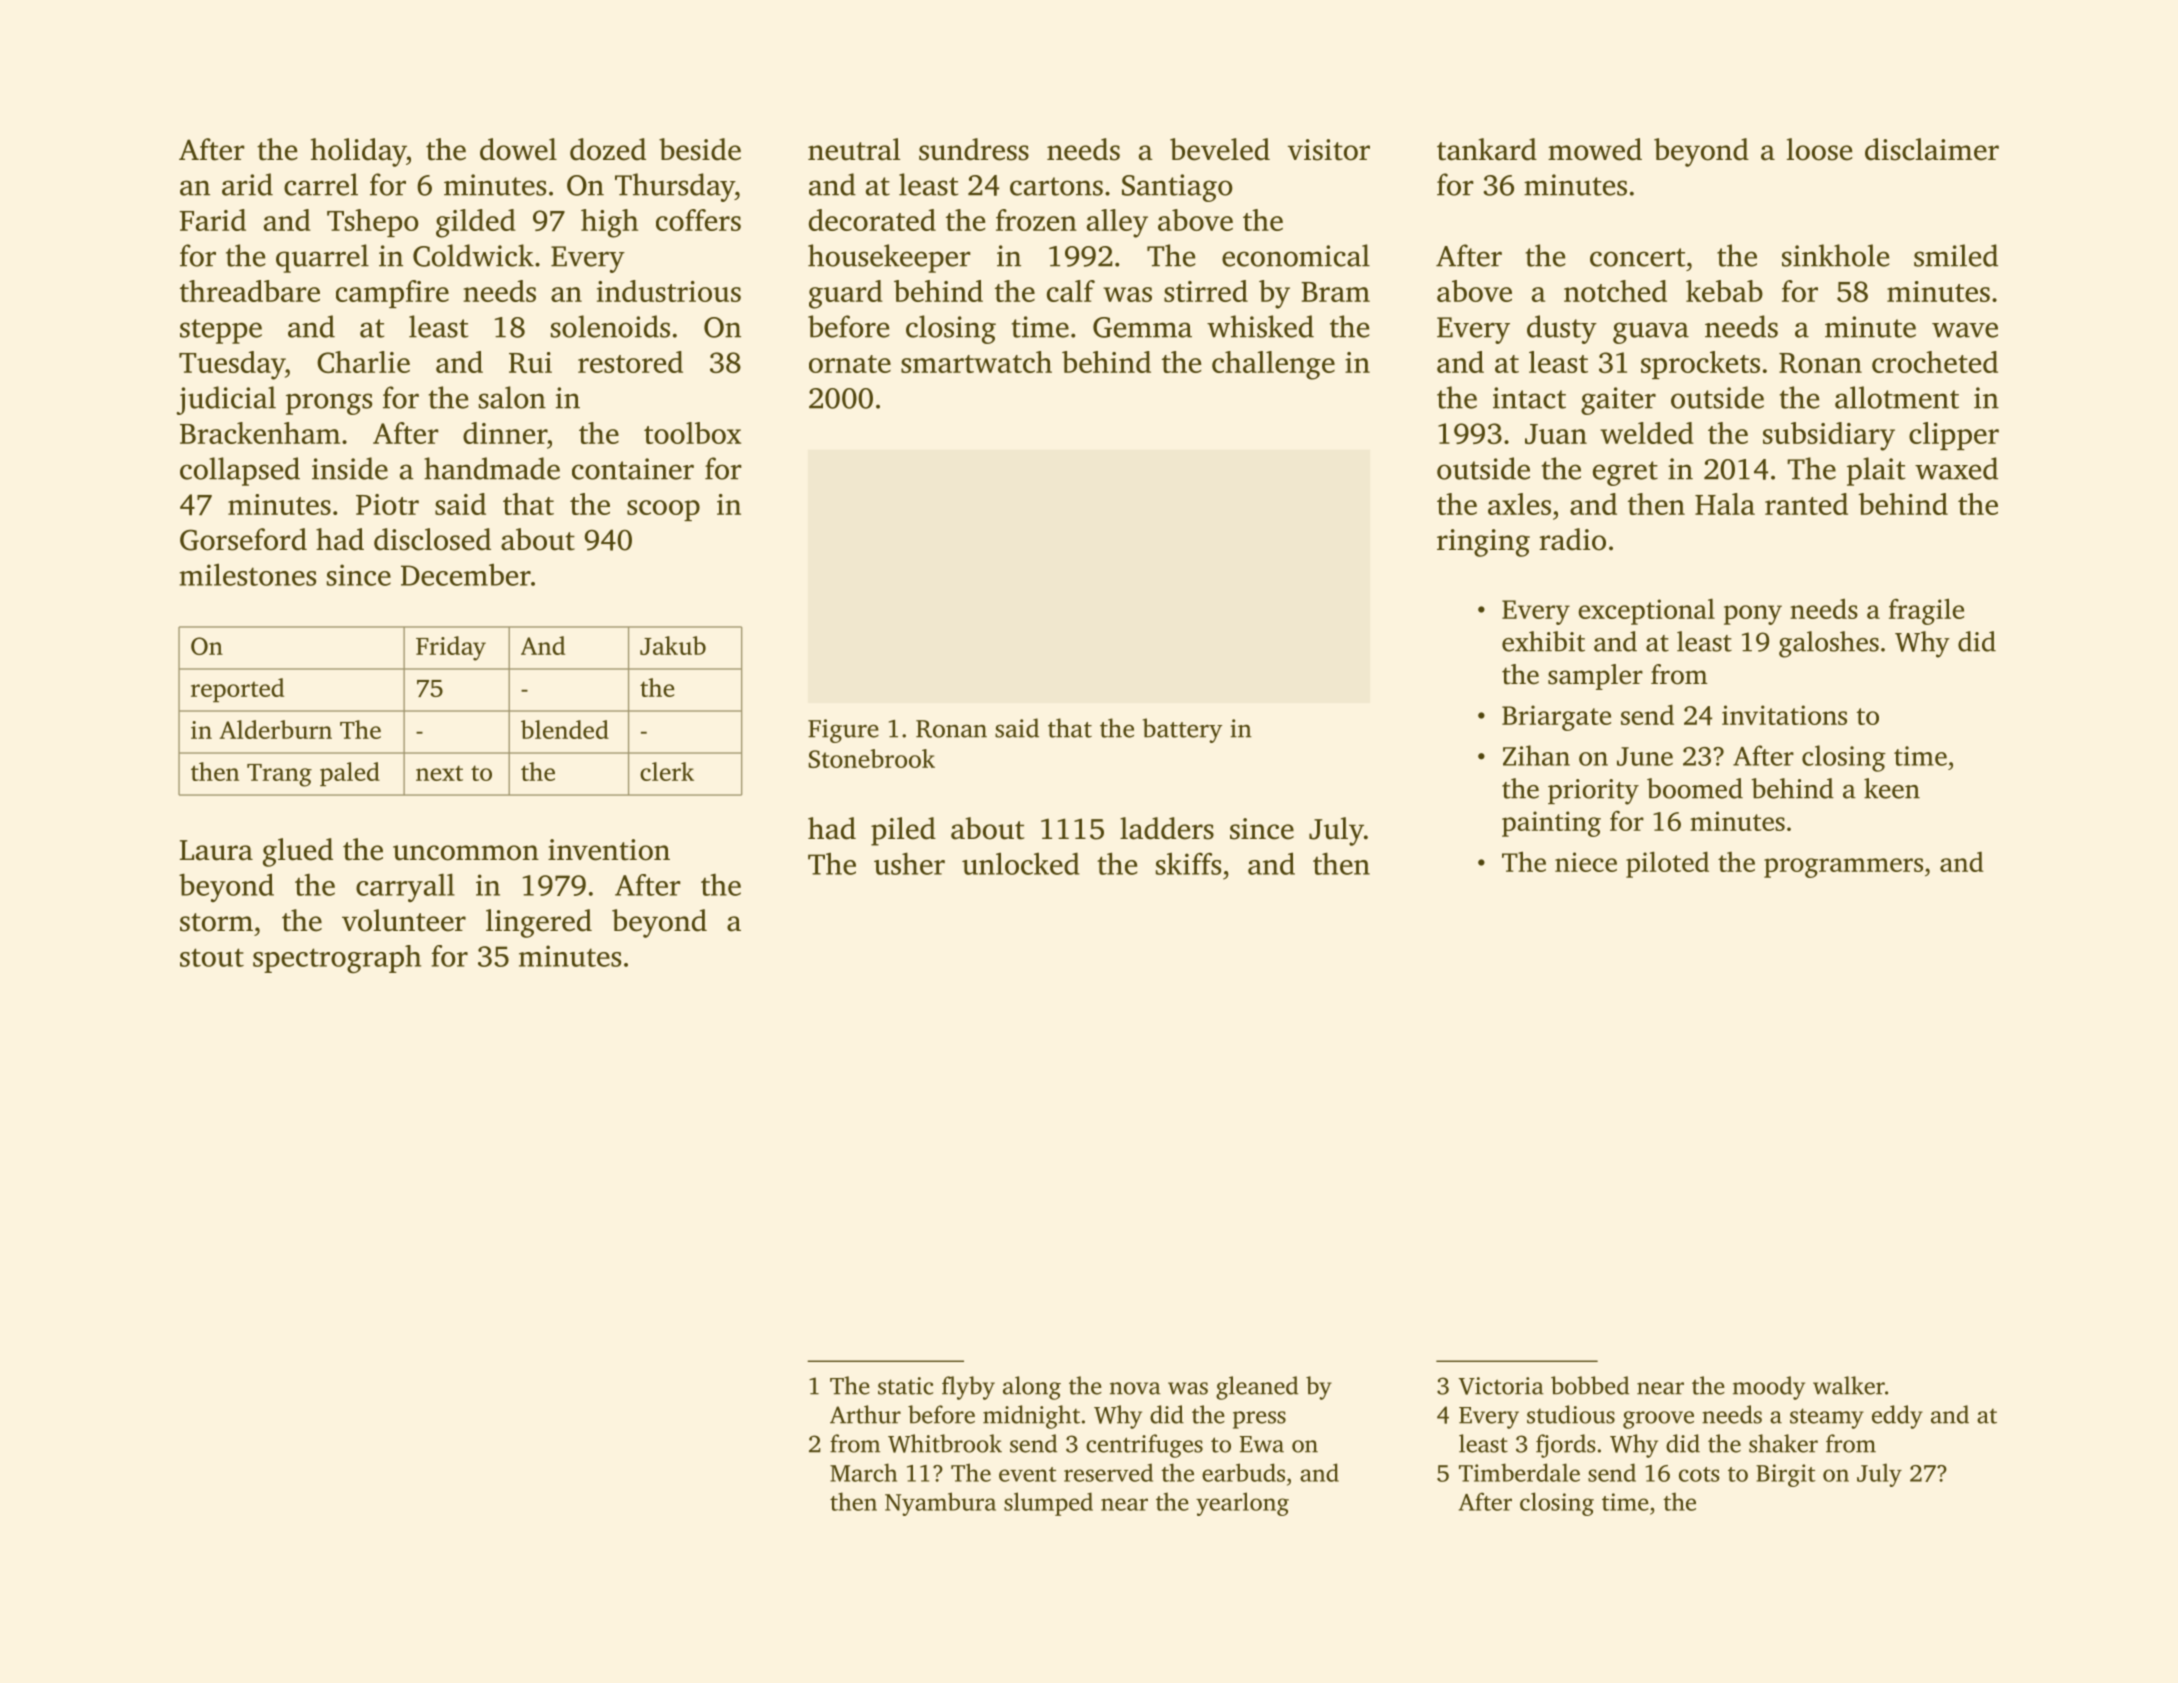 The height and width of the screenshot is (1683, 2178). I want to click on ornate, so click(850, 364).
